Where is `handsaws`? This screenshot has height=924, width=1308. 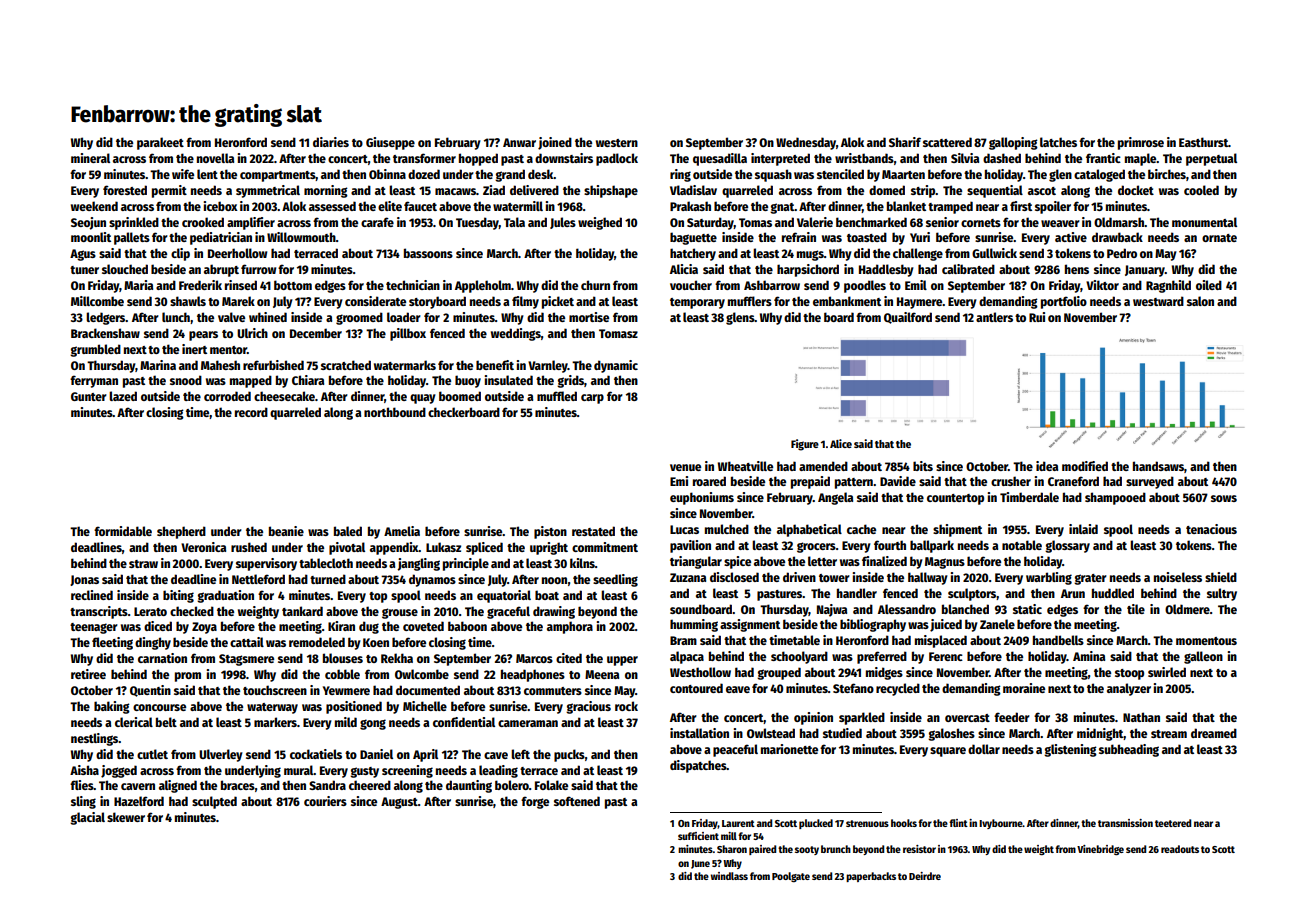 handsaws is located at coordinates (1158, 466).
